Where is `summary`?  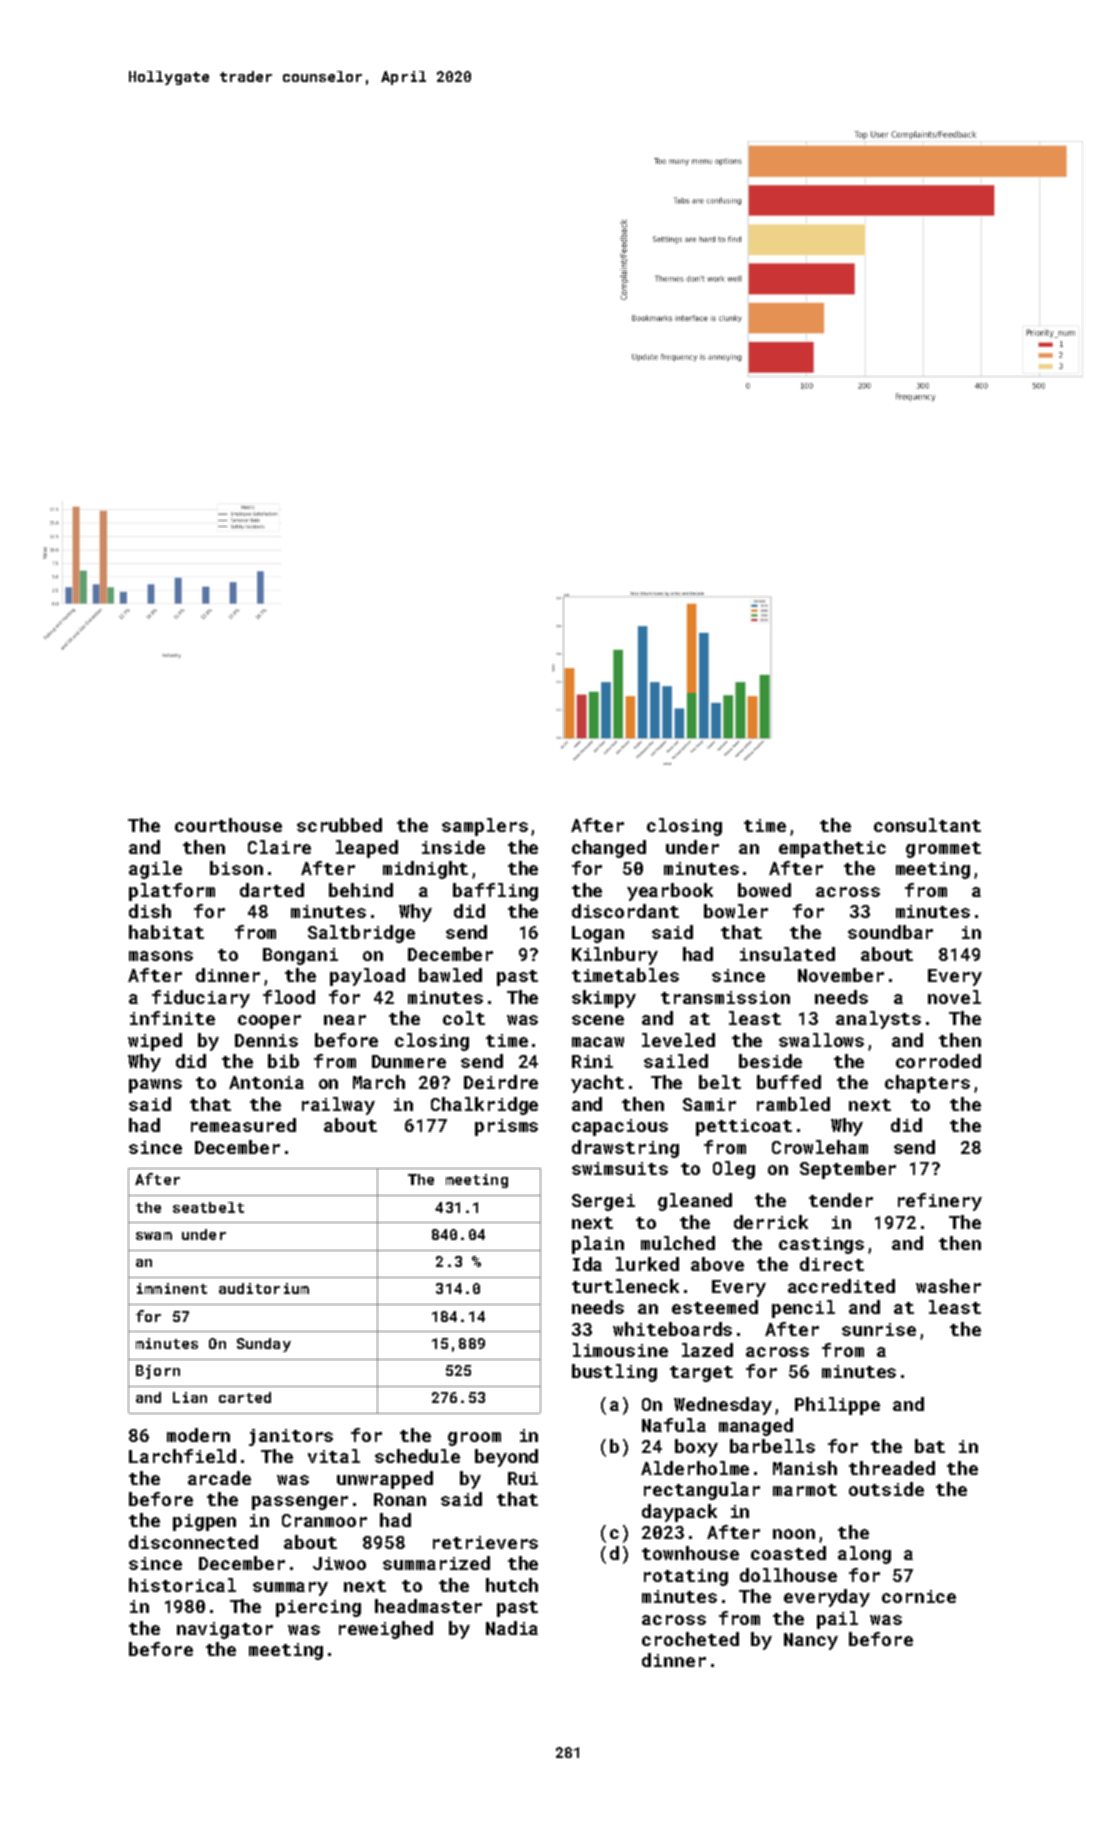 summary is located at coordinates (290, 1589).
